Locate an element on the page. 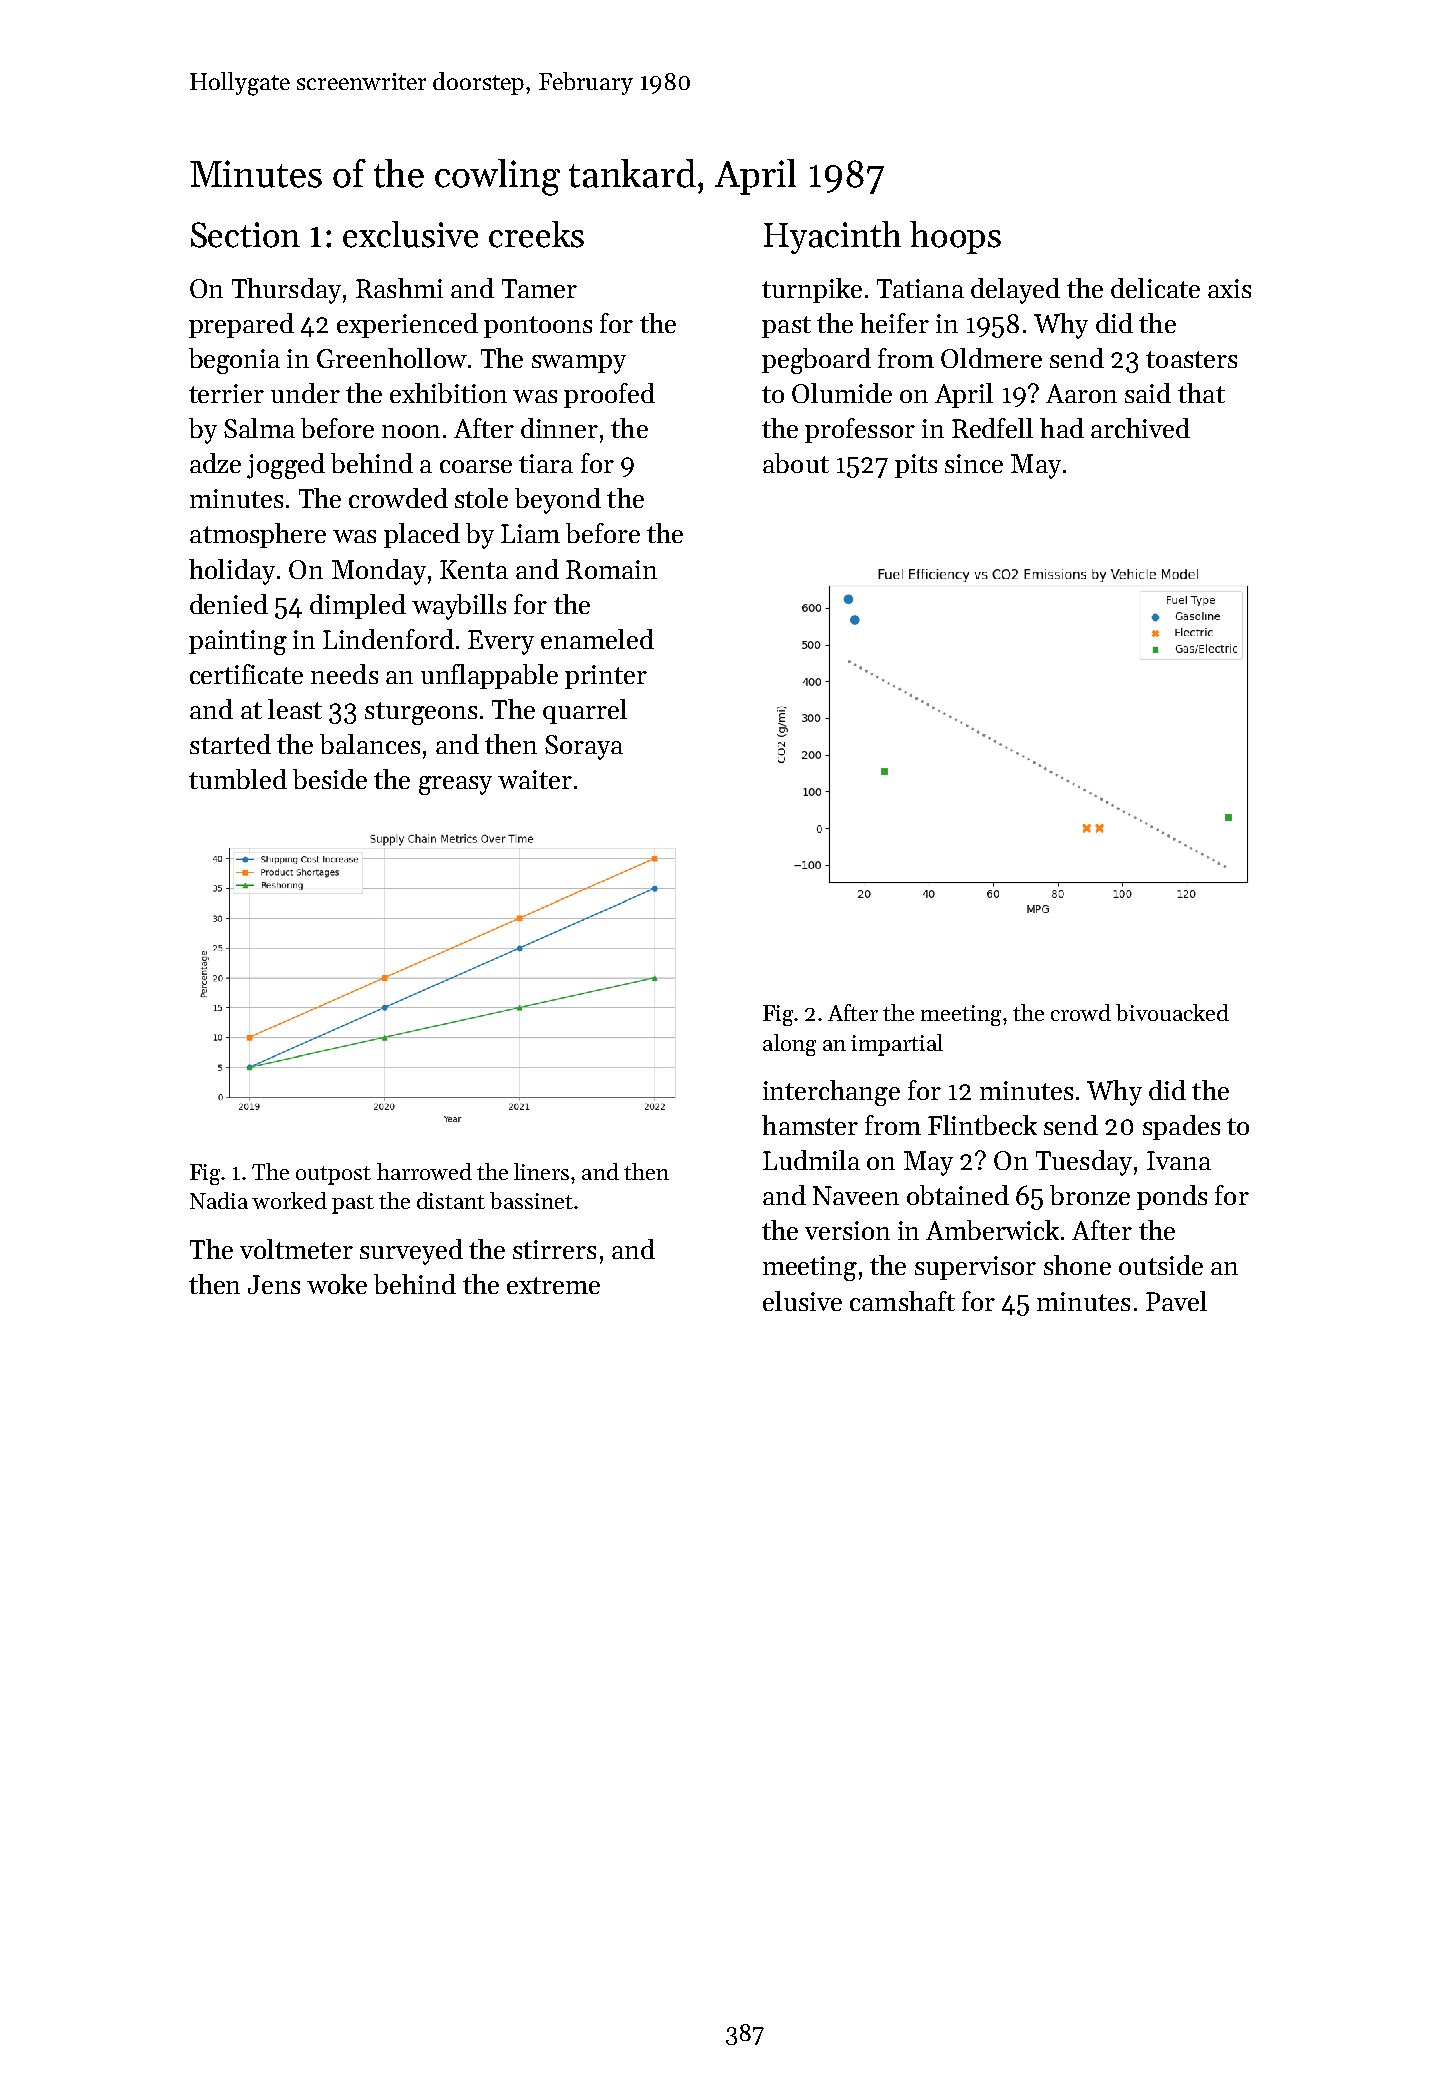  enameled is located at coordinates (597, 639).
